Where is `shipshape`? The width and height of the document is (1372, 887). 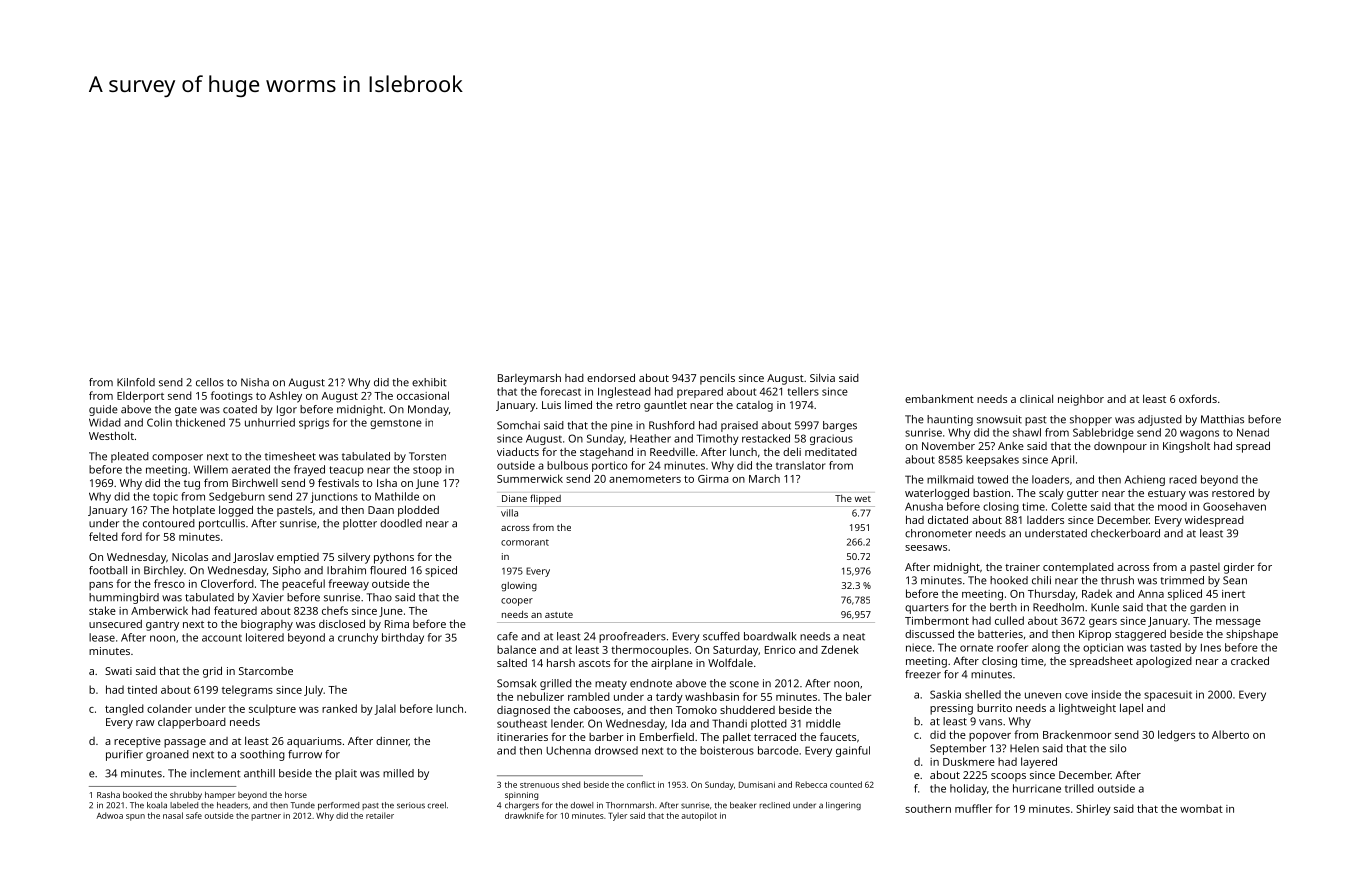 shipshape is located at coordinates (1252, 635).
